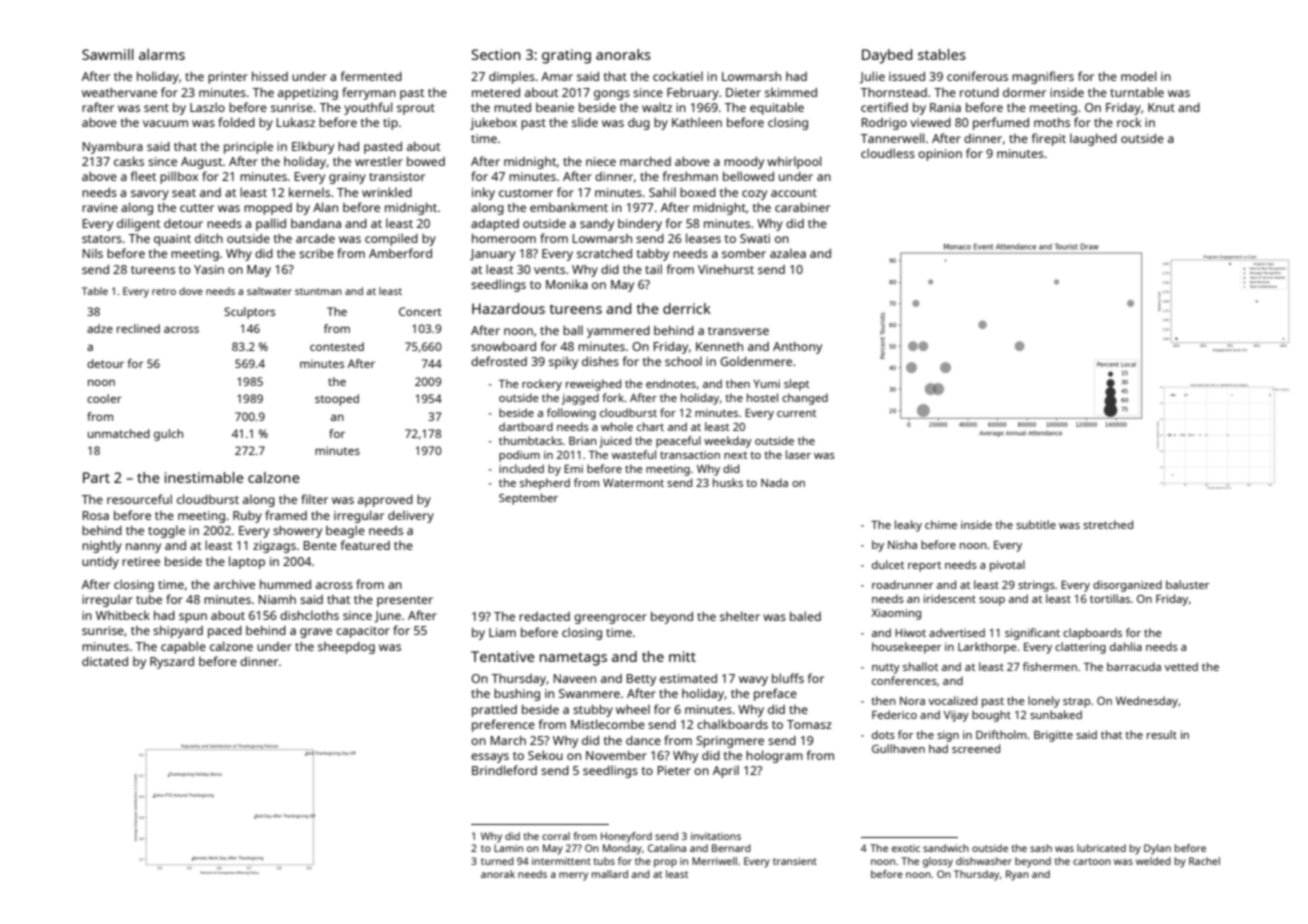 This page has width=1308, height=924. I want to click on laser, so click(798, 454).
